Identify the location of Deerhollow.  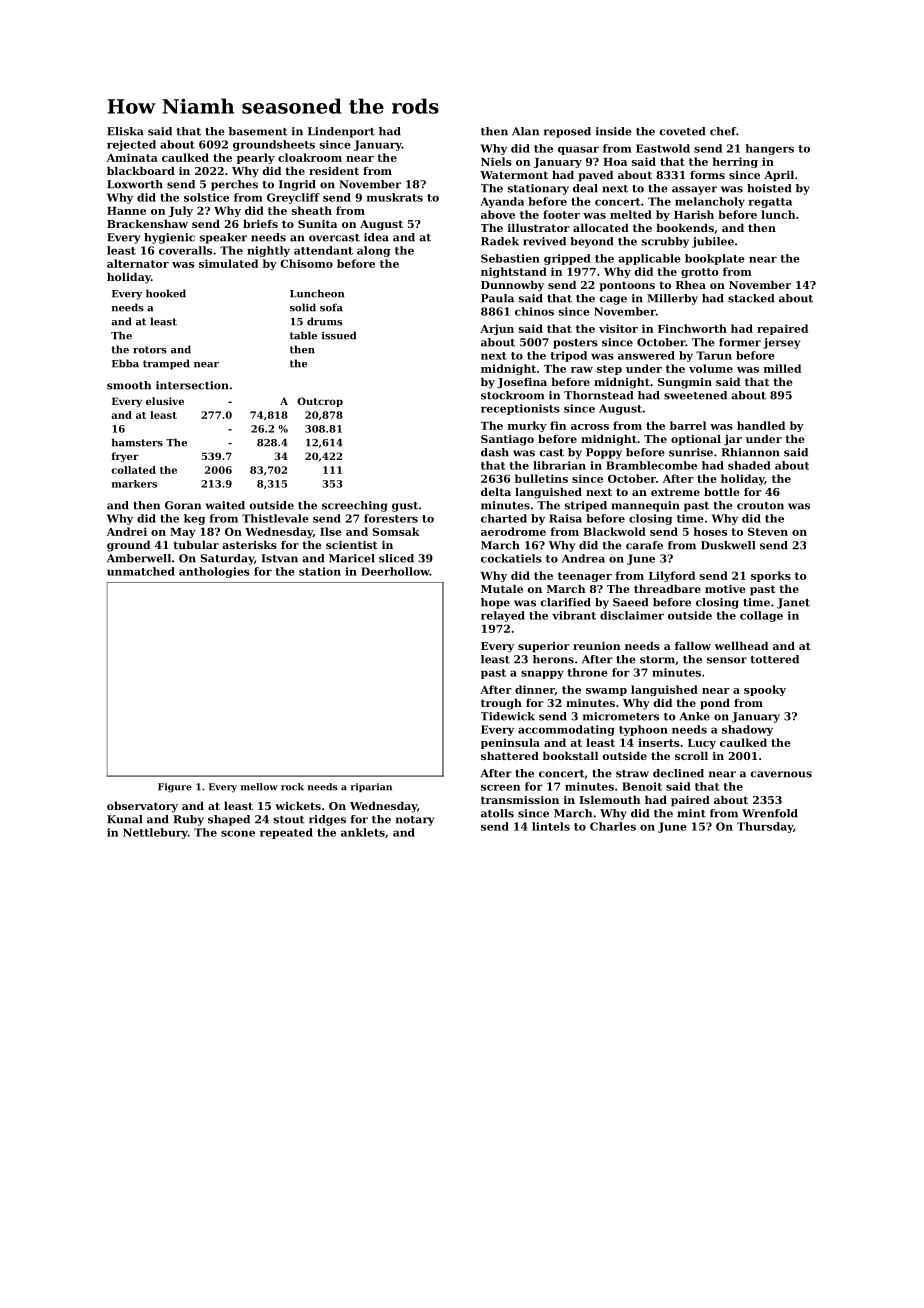
(395, 571).
